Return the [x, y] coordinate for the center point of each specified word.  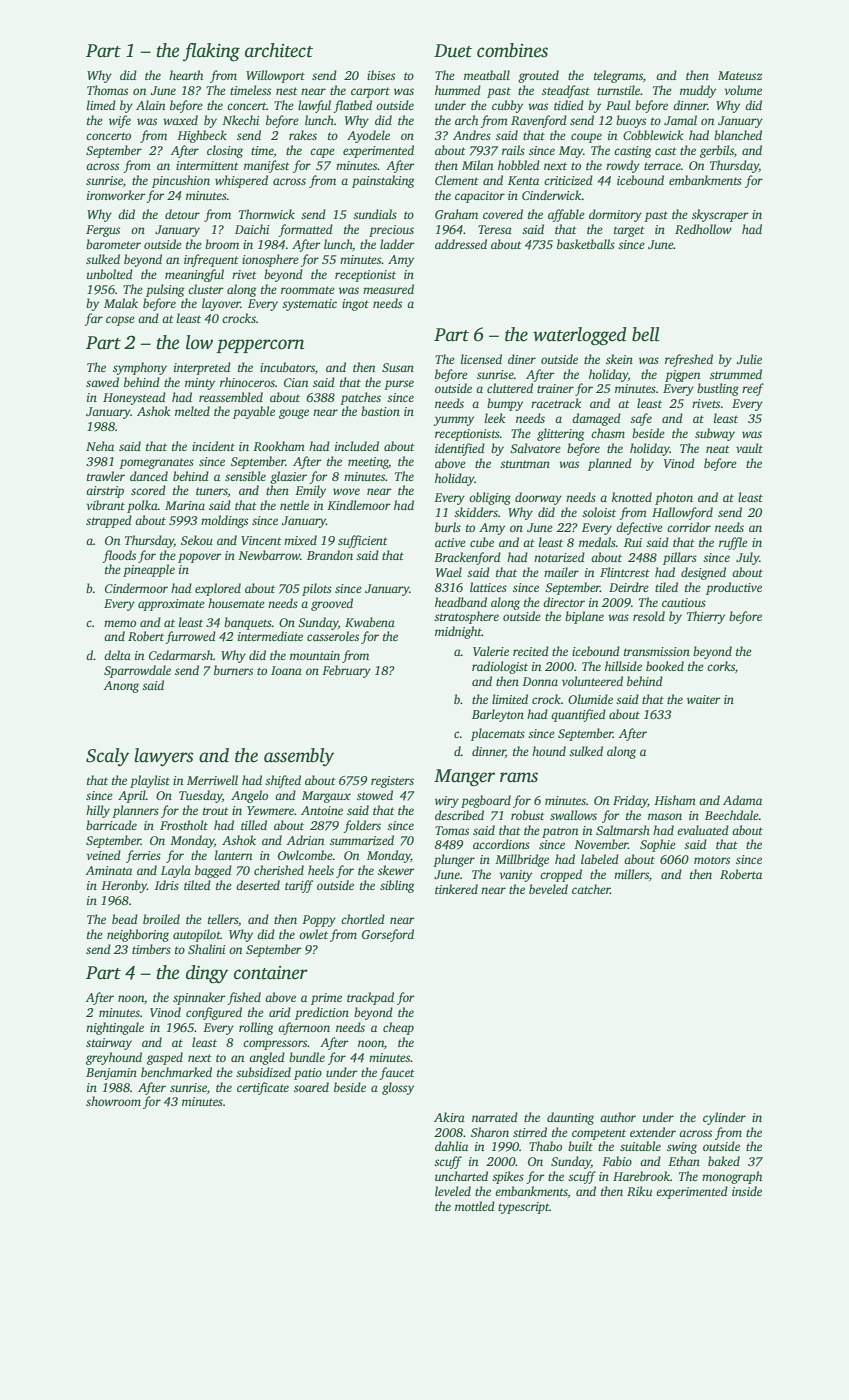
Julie [749, 359]
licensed [481, 359]
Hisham [675, 800]
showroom [113, 1101]
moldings [224, 521]
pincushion [181, 181]
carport [370, 92]
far [93, 319]
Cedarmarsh [181, 655]
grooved [332, 604]
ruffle [733, 543]
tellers [223, 919]
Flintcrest [625, 572]
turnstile [618, 90]
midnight [458, 632]
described [459, 815]
